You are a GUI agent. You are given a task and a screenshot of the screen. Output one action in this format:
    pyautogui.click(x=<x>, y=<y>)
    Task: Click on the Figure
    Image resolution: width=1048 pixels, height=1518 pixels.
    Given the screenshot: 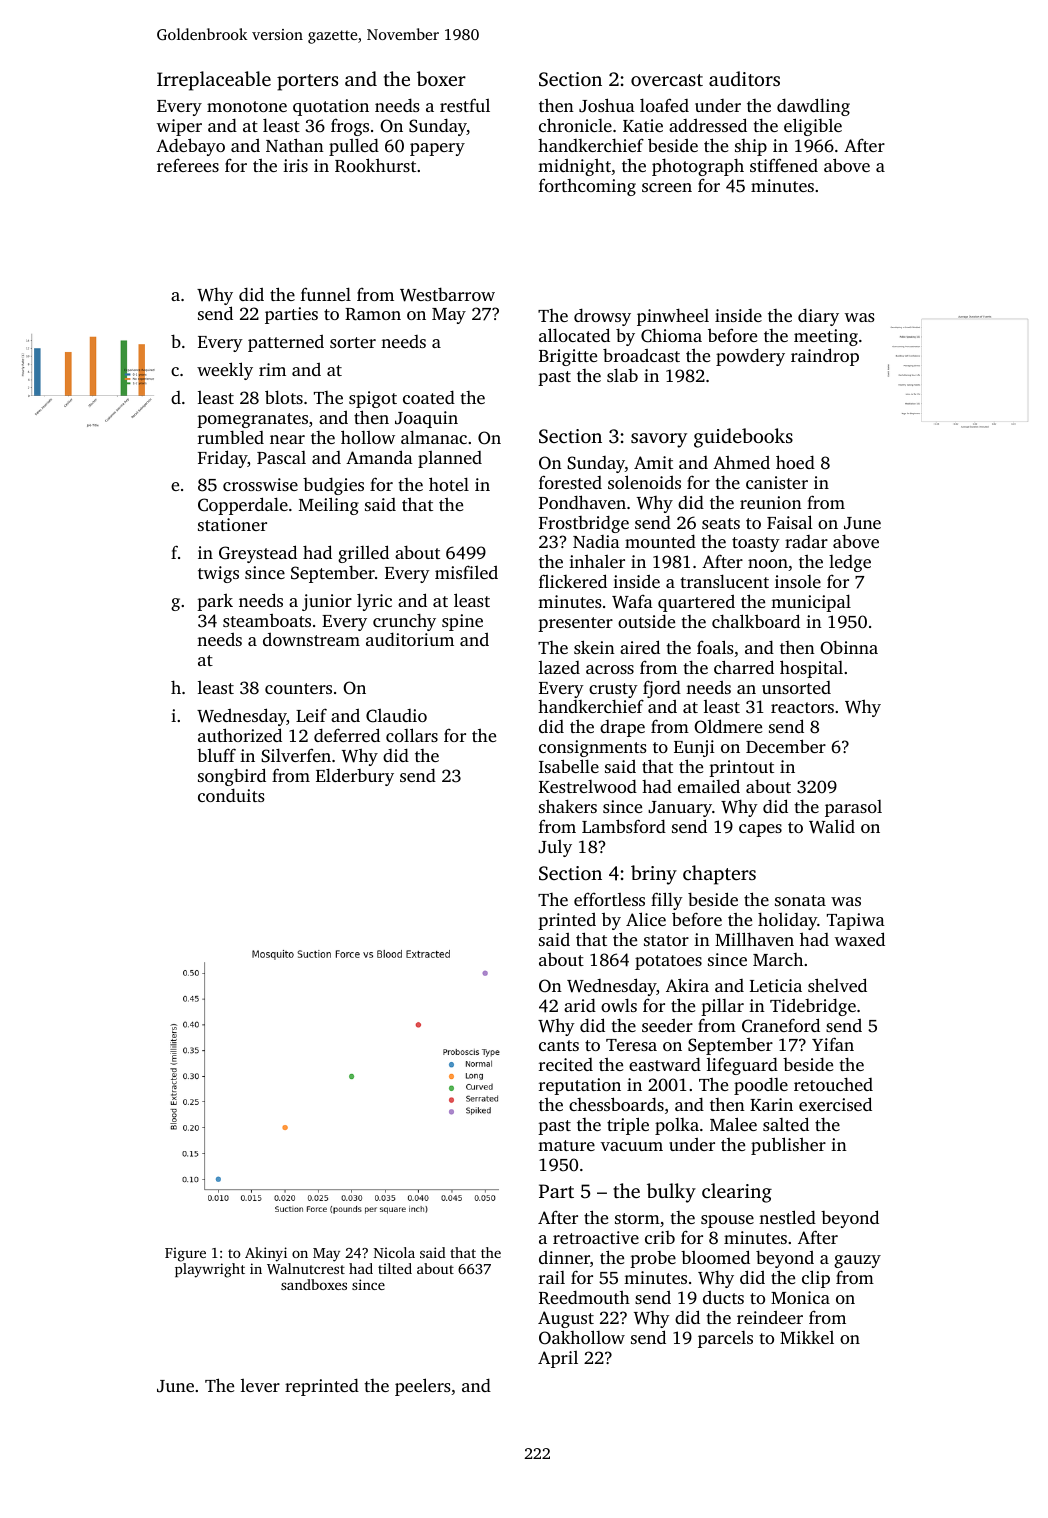 What is the action you would take?
    pyautogui.click(x=185, y=1254)
